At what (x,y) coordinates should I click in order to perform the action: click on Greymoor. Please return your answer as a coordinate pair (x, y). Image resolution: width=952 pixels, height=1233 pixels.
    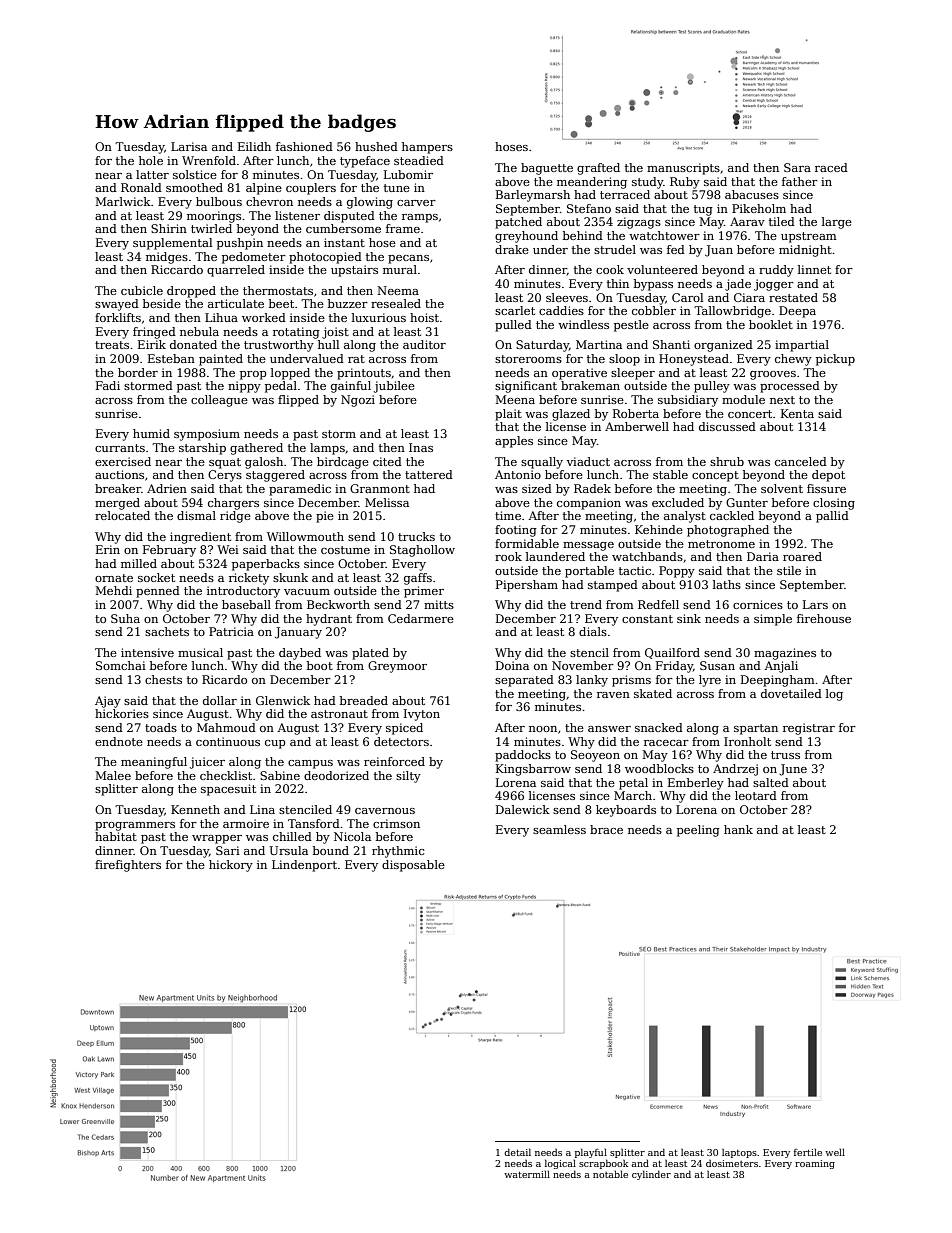
    Looking at the image, I should click on (397, 667).
